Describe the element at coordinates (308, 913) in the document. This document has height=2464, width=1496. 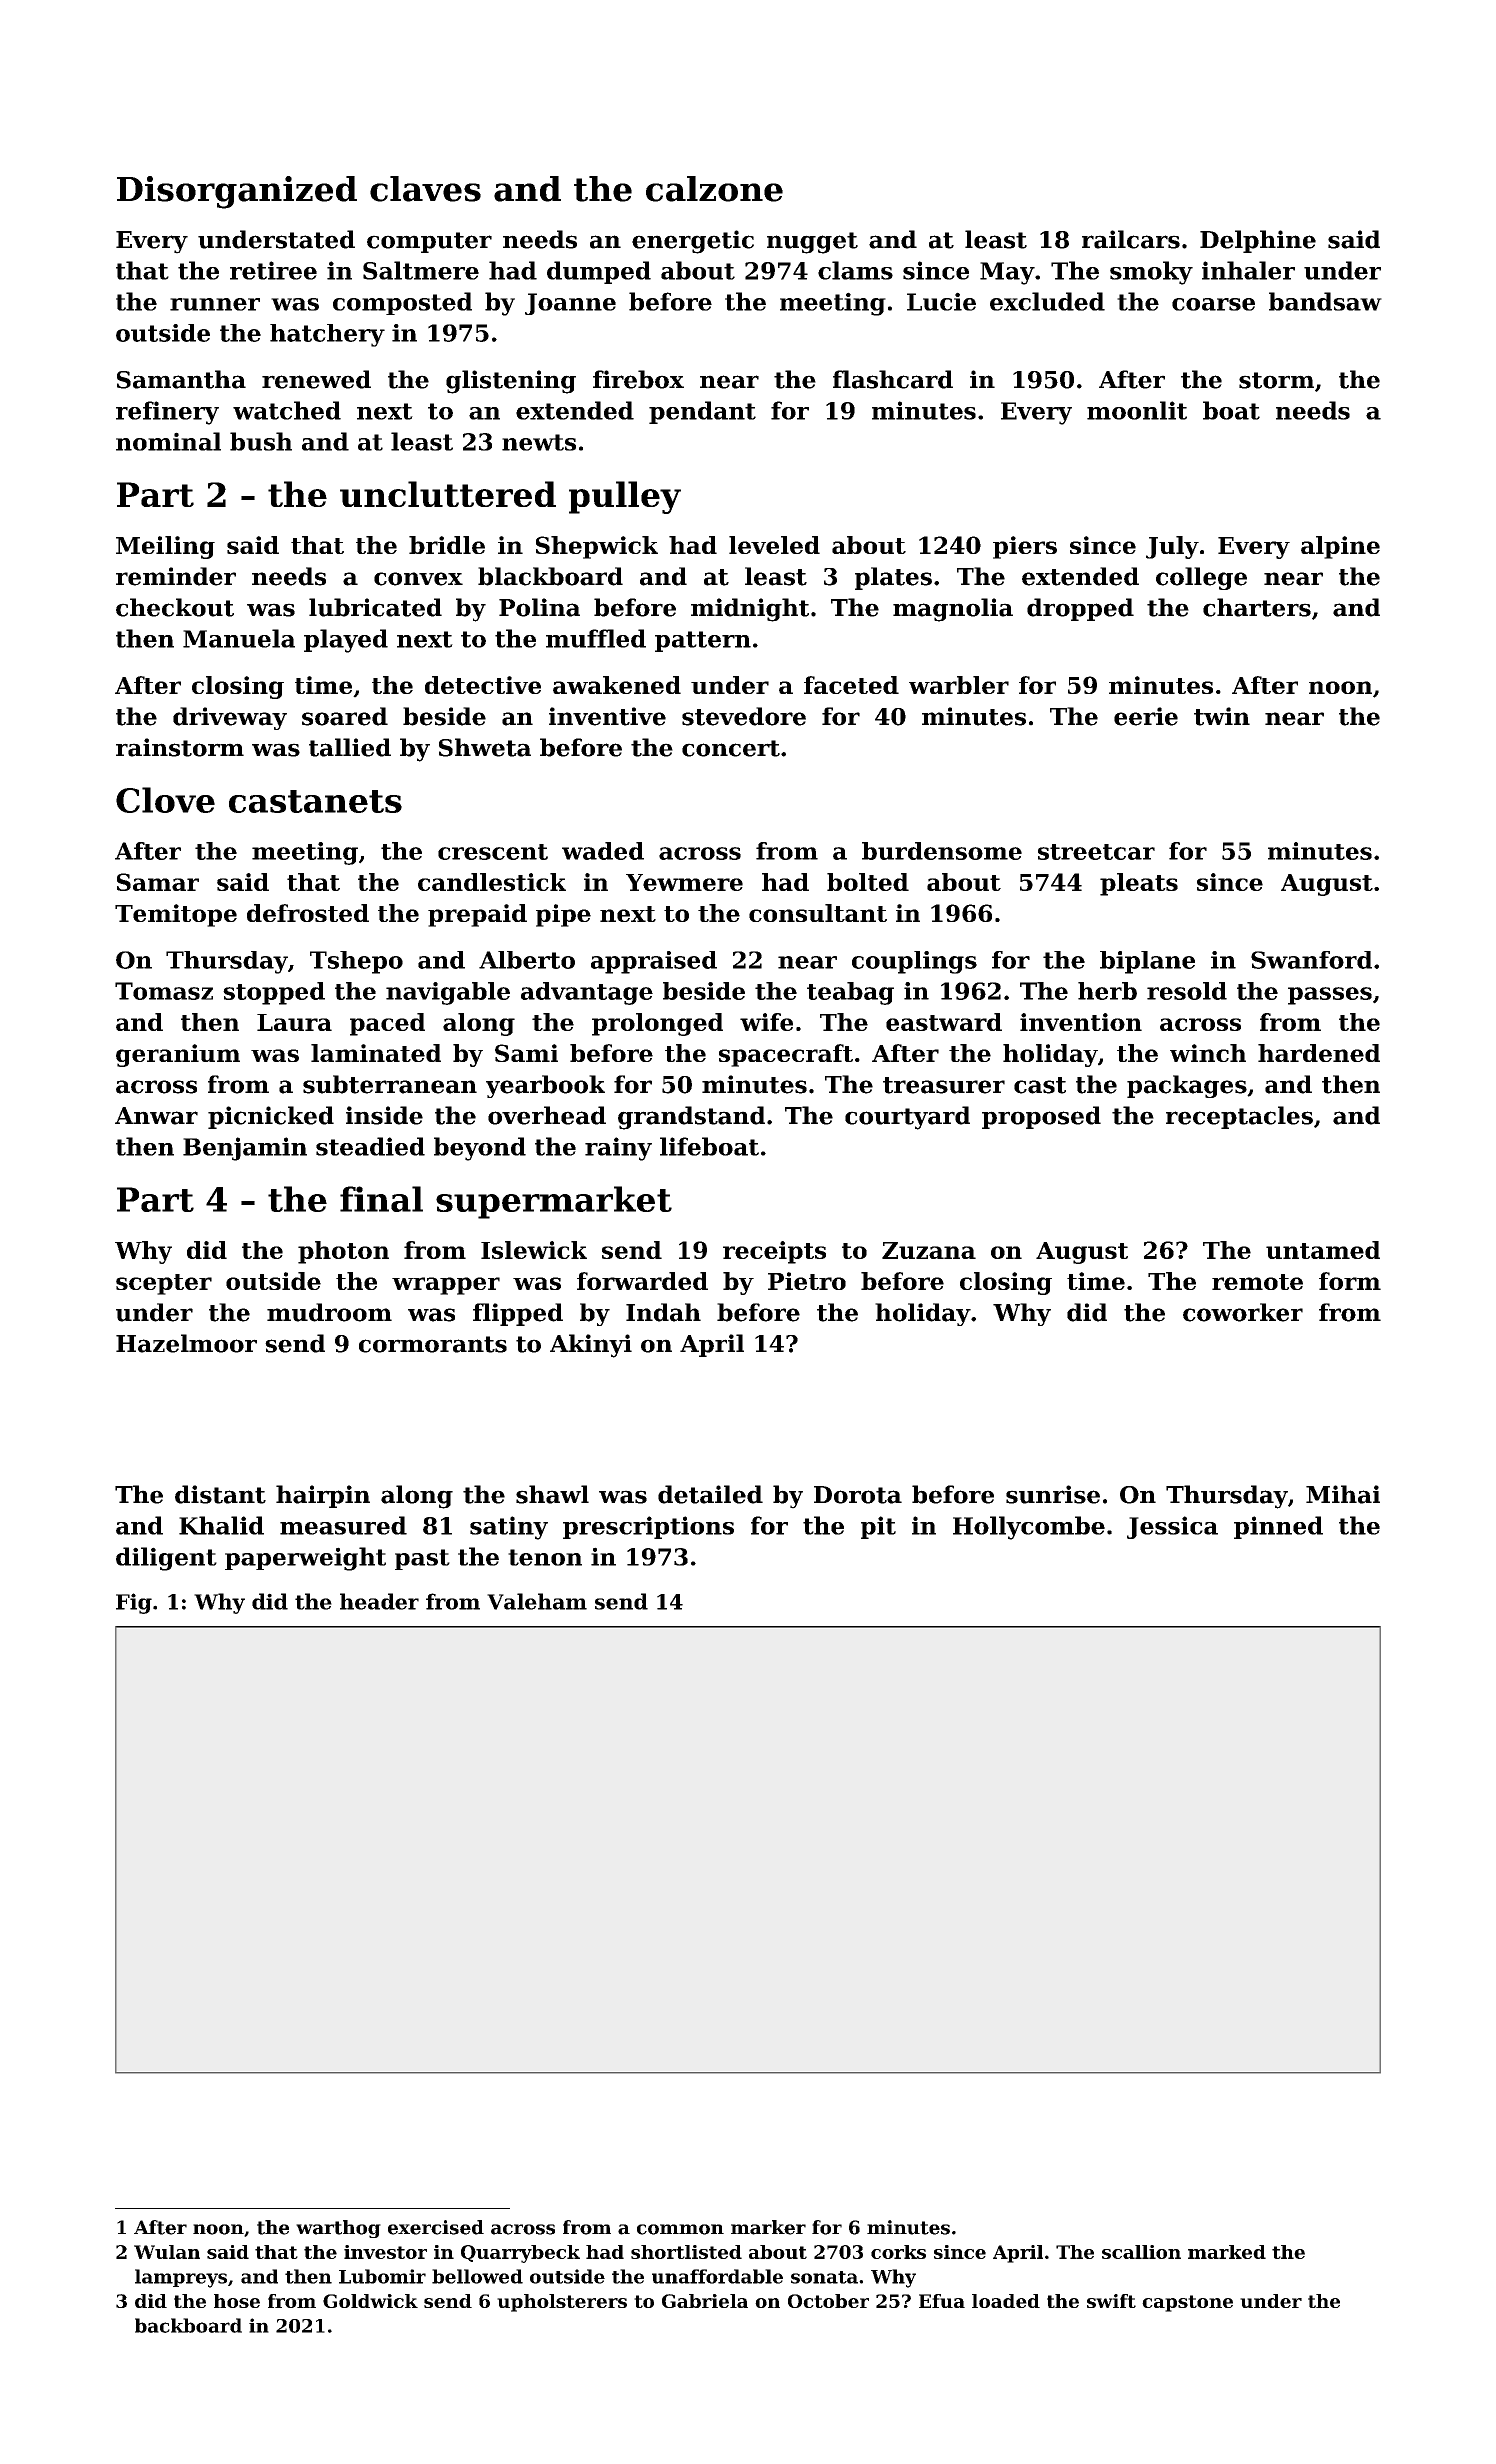
I see `defrosted` at that location.
